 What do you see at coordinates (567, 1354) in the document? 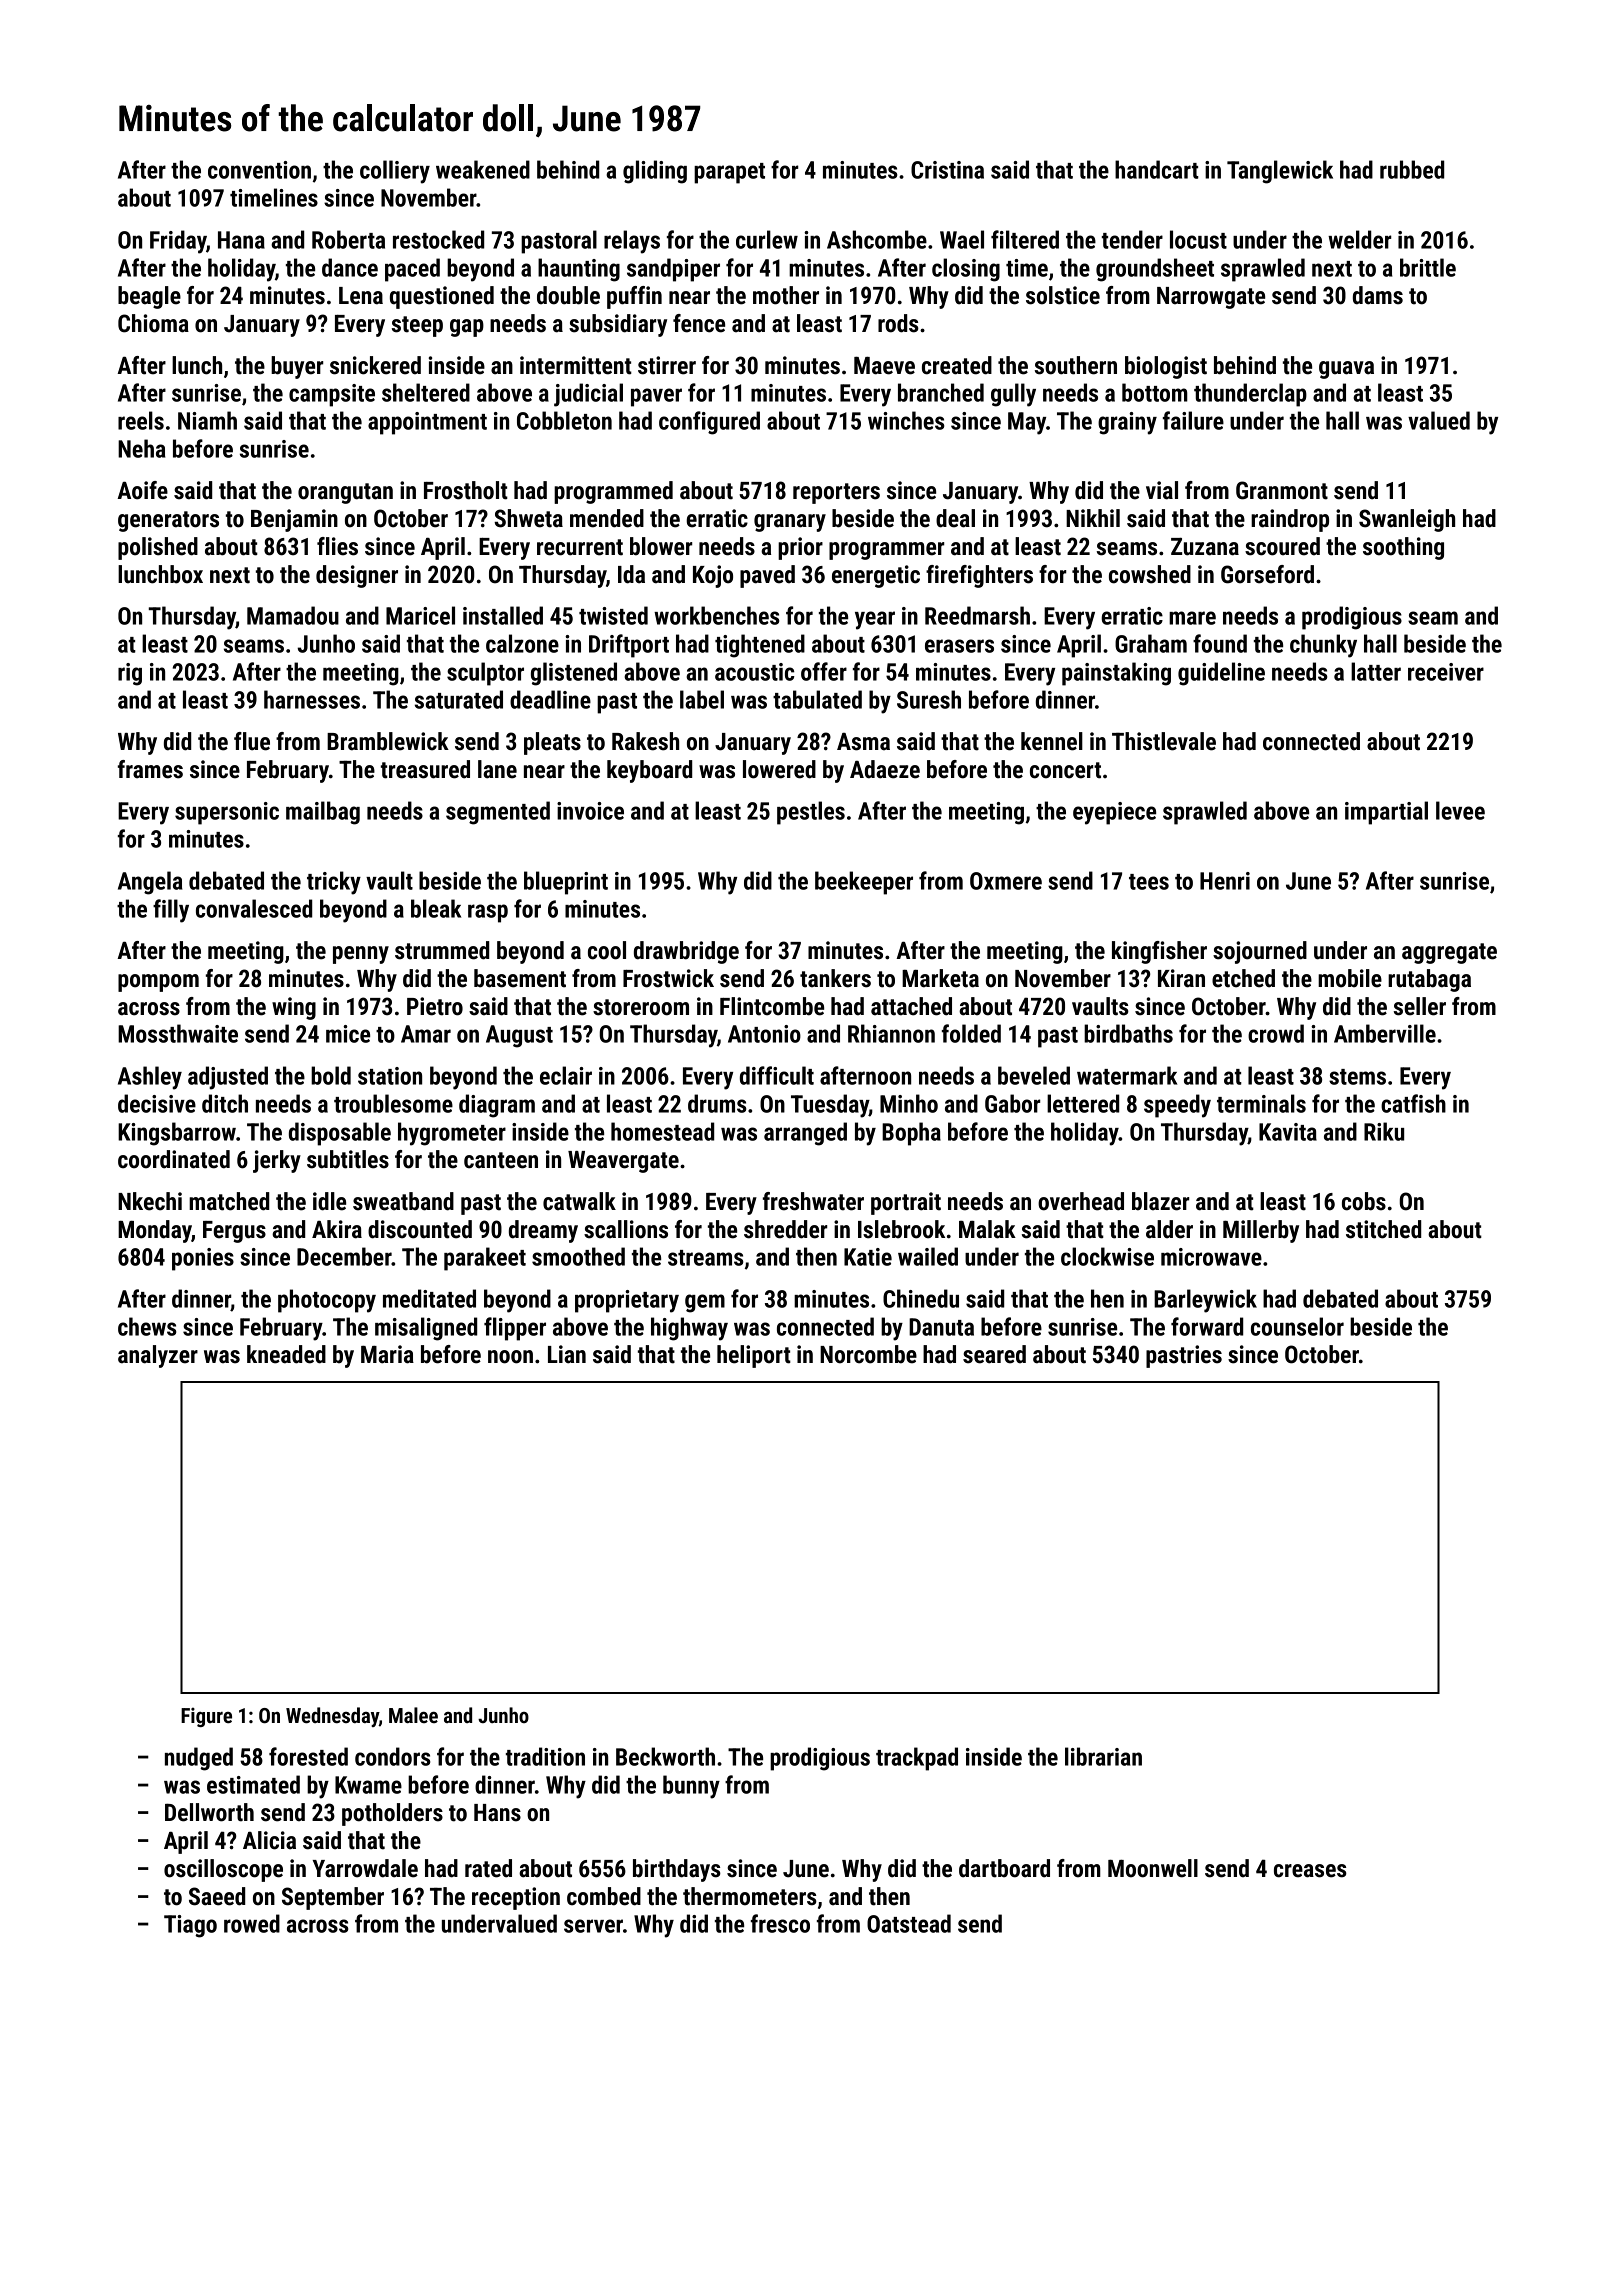
I see `Lian` at bounding box center [567, 1354].
